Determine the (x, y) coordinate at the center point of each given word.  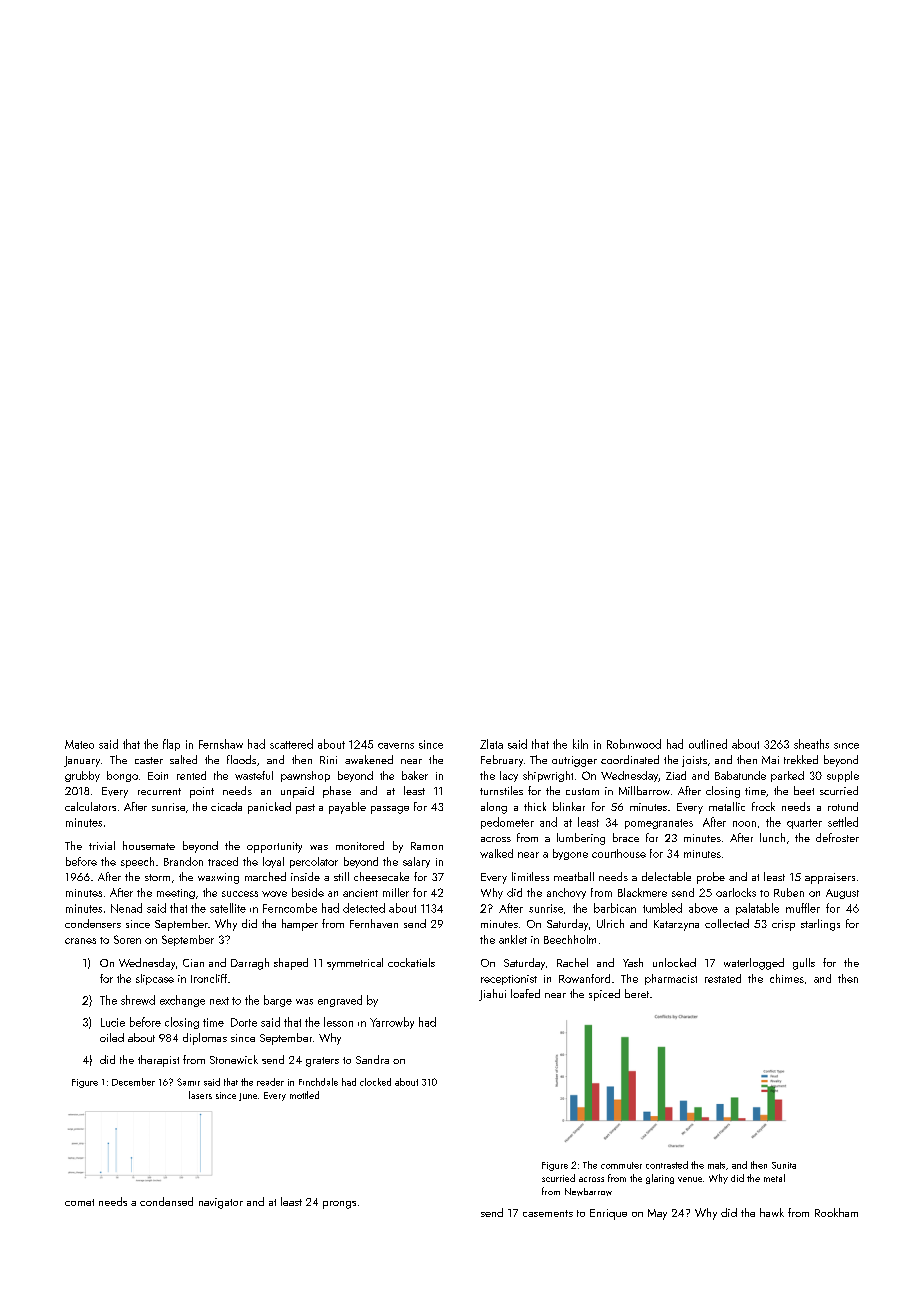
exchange (182, 1001)
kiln (580, 744)
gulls (804, 964)
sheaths (811, 744)
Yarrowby (392, 1023)
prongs (339, 1205)
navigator (221, 1203)
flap (171, 745)
